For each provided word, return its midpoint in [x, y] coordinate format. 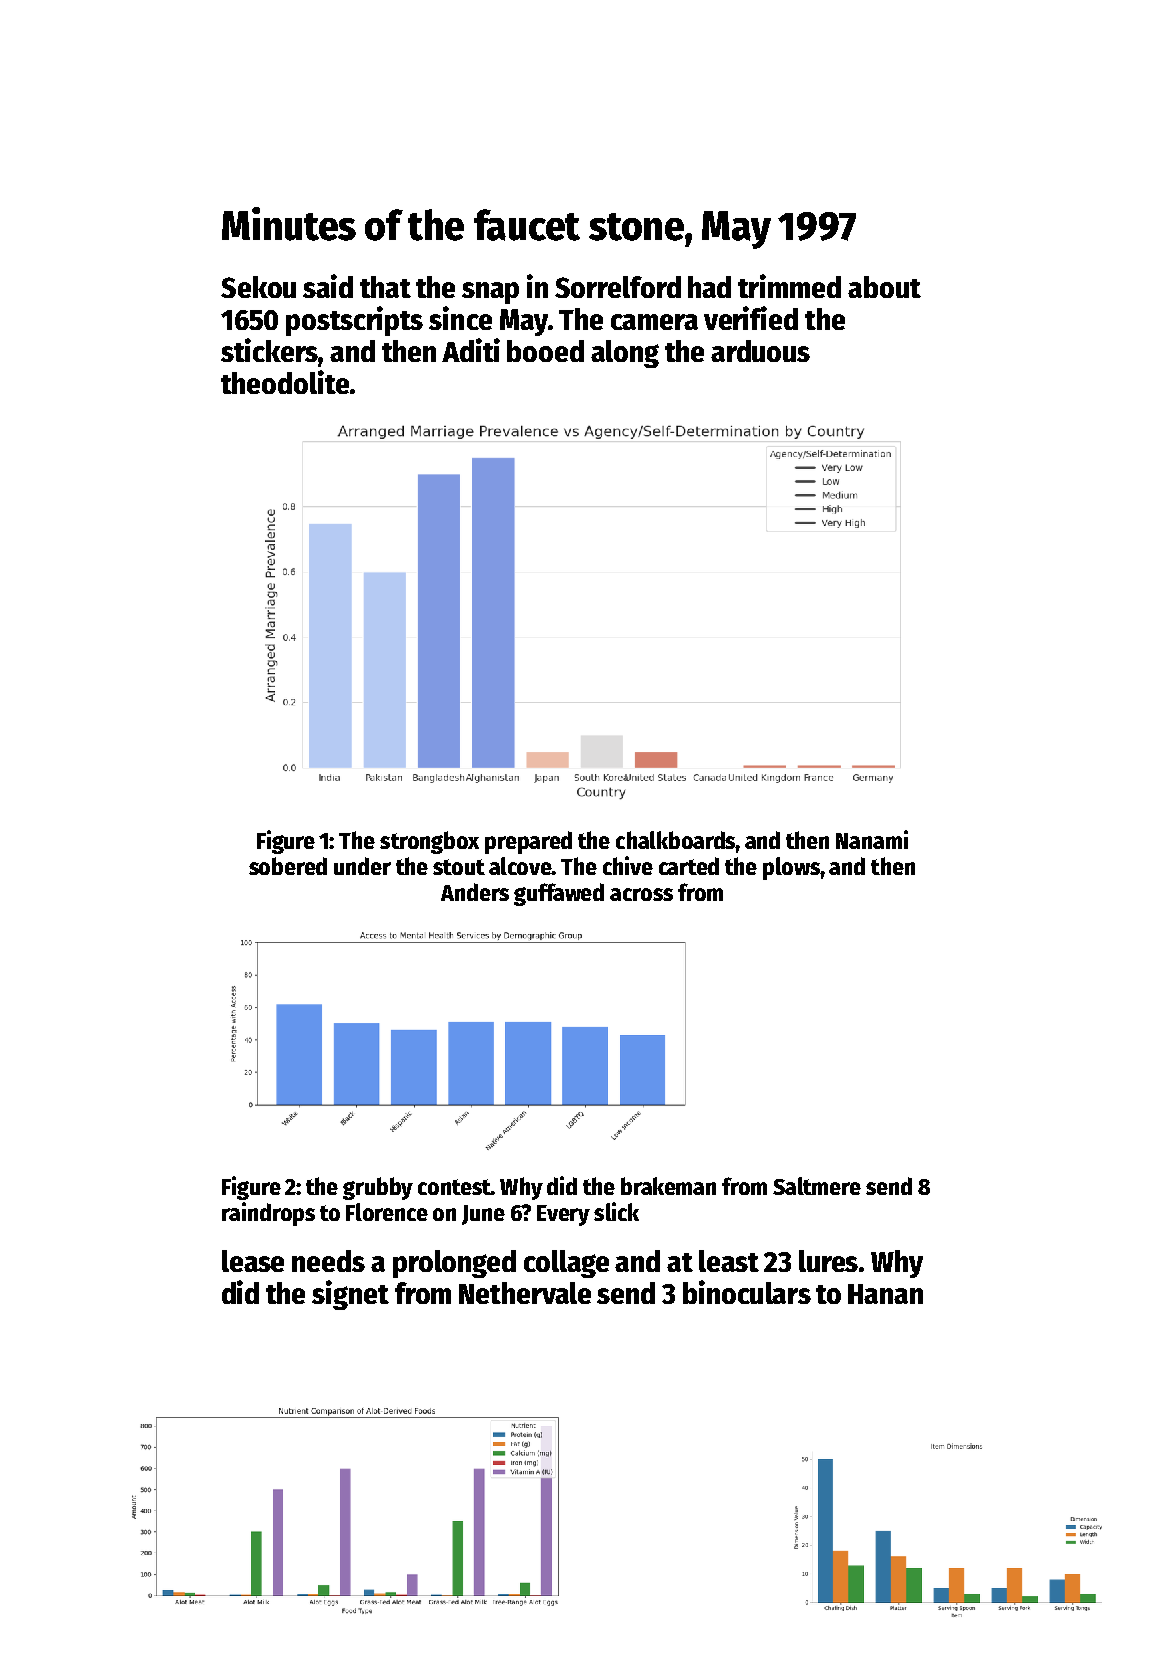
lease [253, 1261]
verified [751, 318]
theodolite [285, 382]
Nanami [872, 839]
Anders [475, 892]
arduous [760, 351]
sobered [288, 866]
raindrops [268, 1214]
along [625, 354]
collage [566, 1264]
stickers [269, 350]
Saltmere [817, 1186]
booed [545, 351]
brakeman [668, 1186]
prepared [528, 842]
